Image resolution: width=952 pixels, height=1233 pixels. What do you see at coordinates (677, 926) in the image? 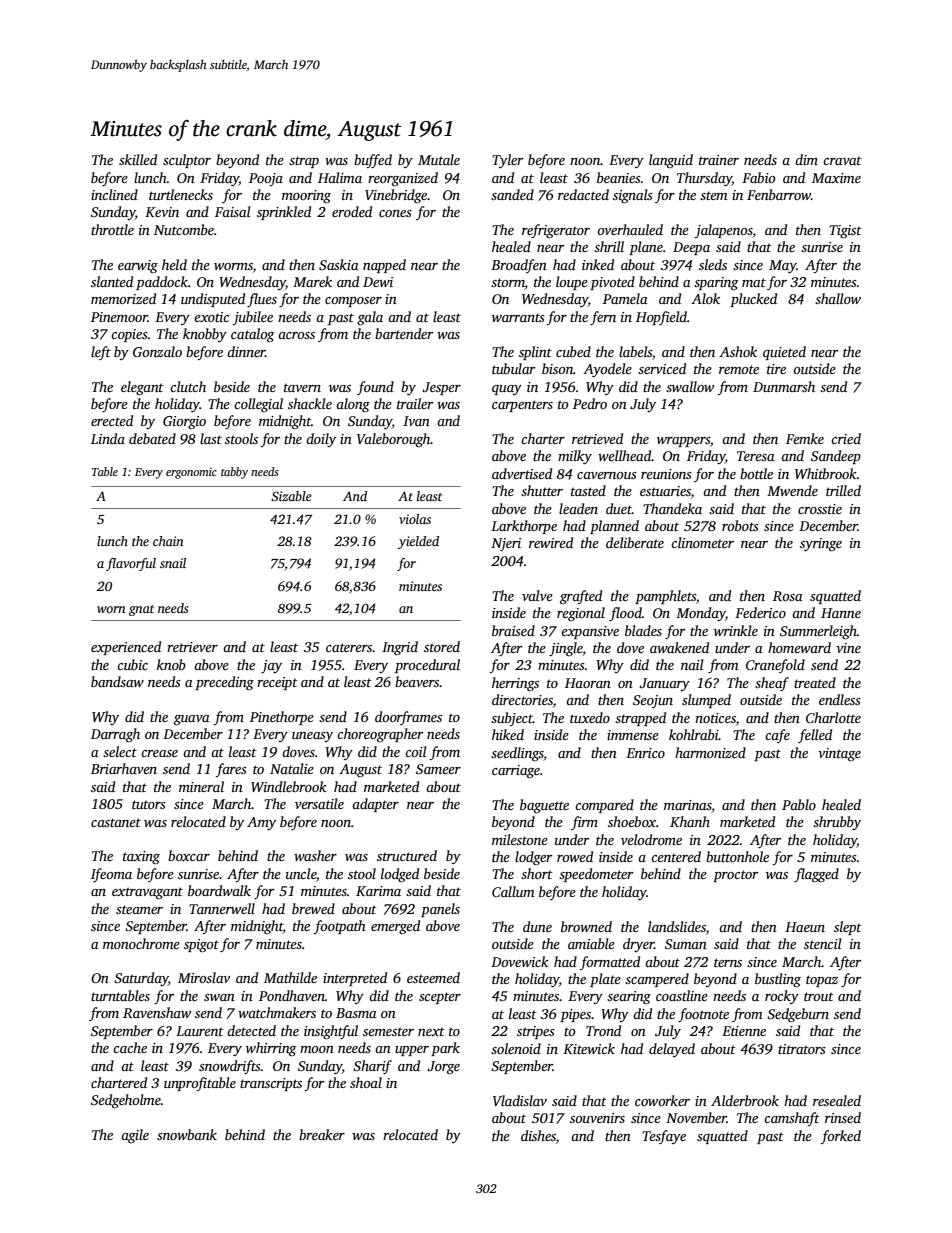
I see `landslides` at bounding box center [677, 926].
